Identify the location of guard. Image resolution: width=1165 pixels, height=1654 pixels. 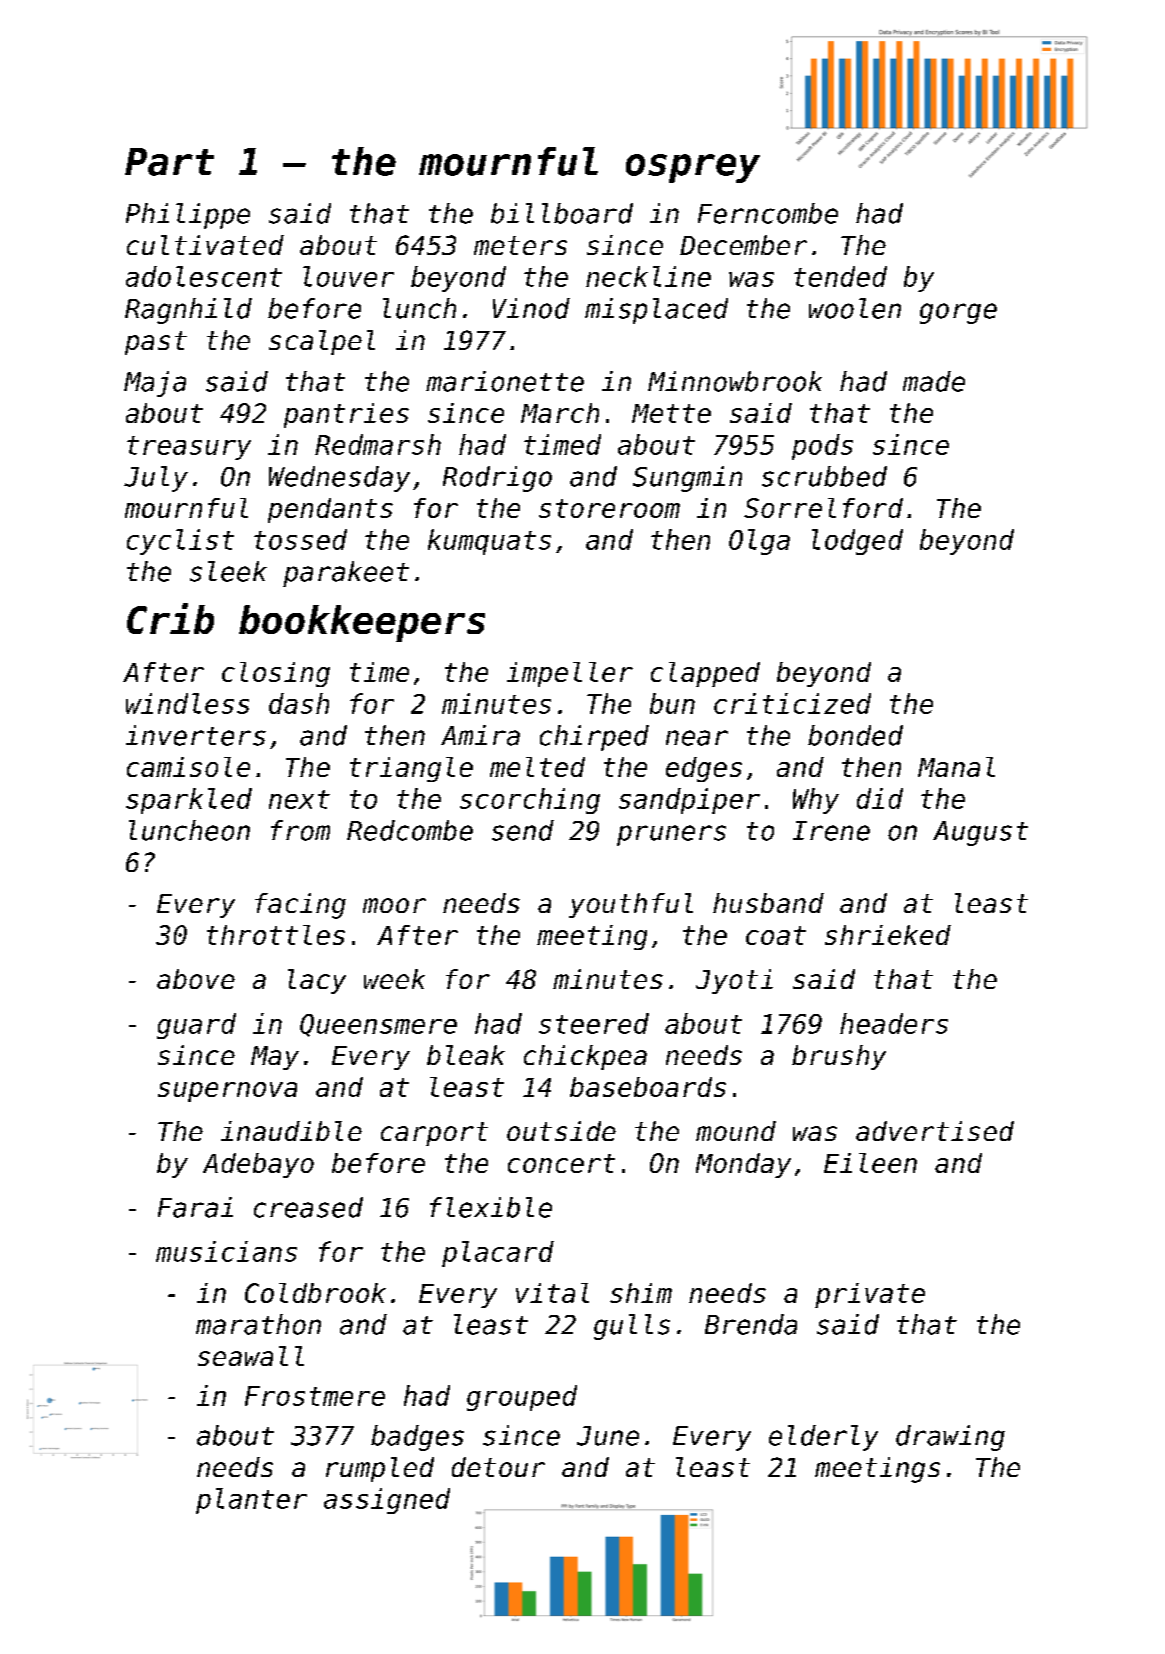
(196, 1026).
